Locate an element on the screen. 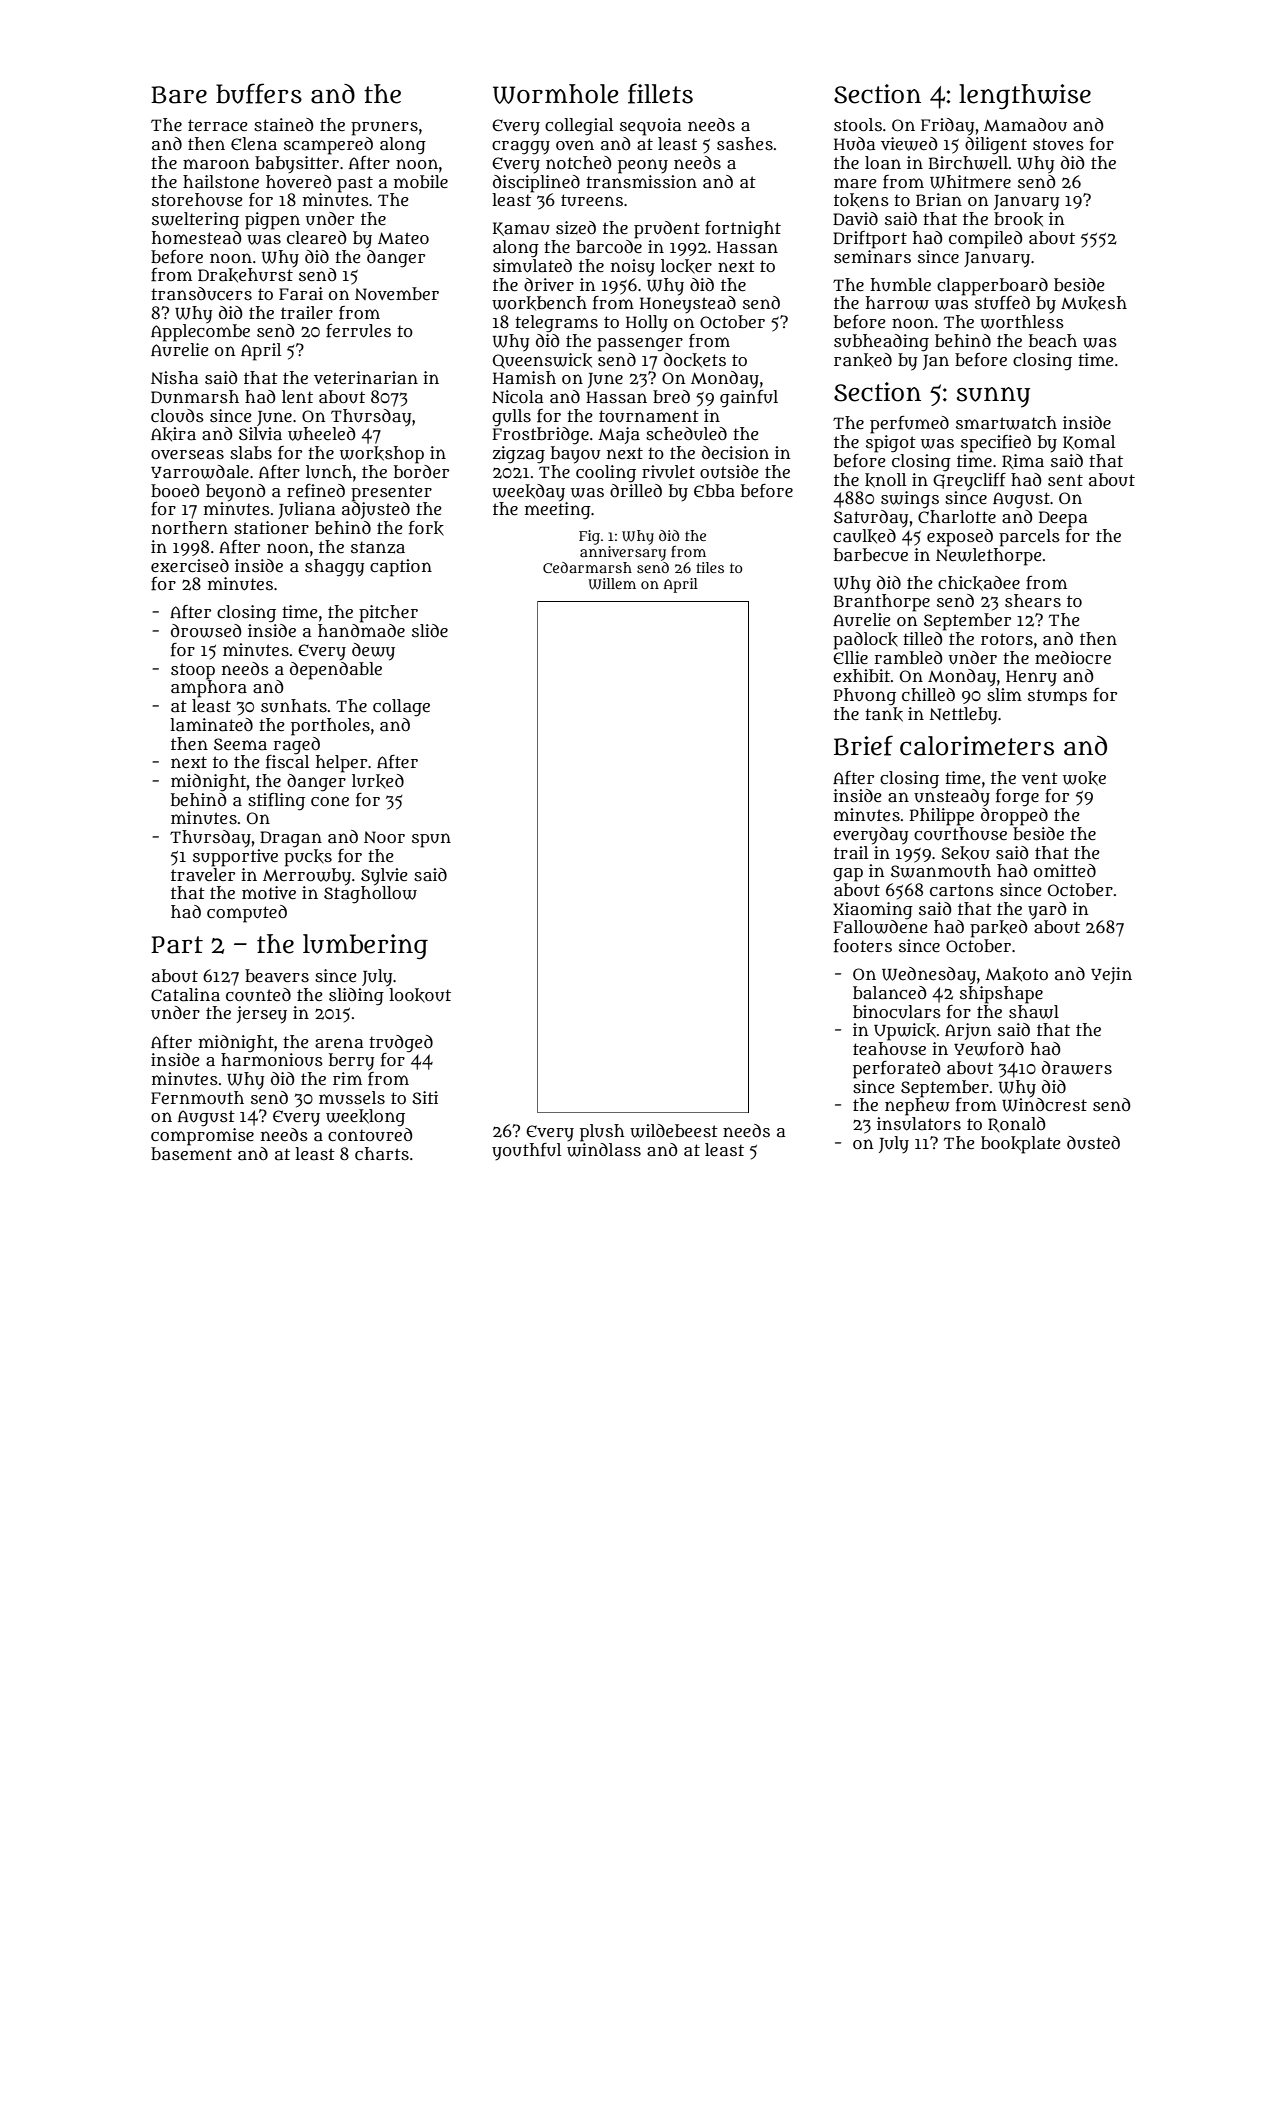  beach is located at coordinates (1053, 341).
